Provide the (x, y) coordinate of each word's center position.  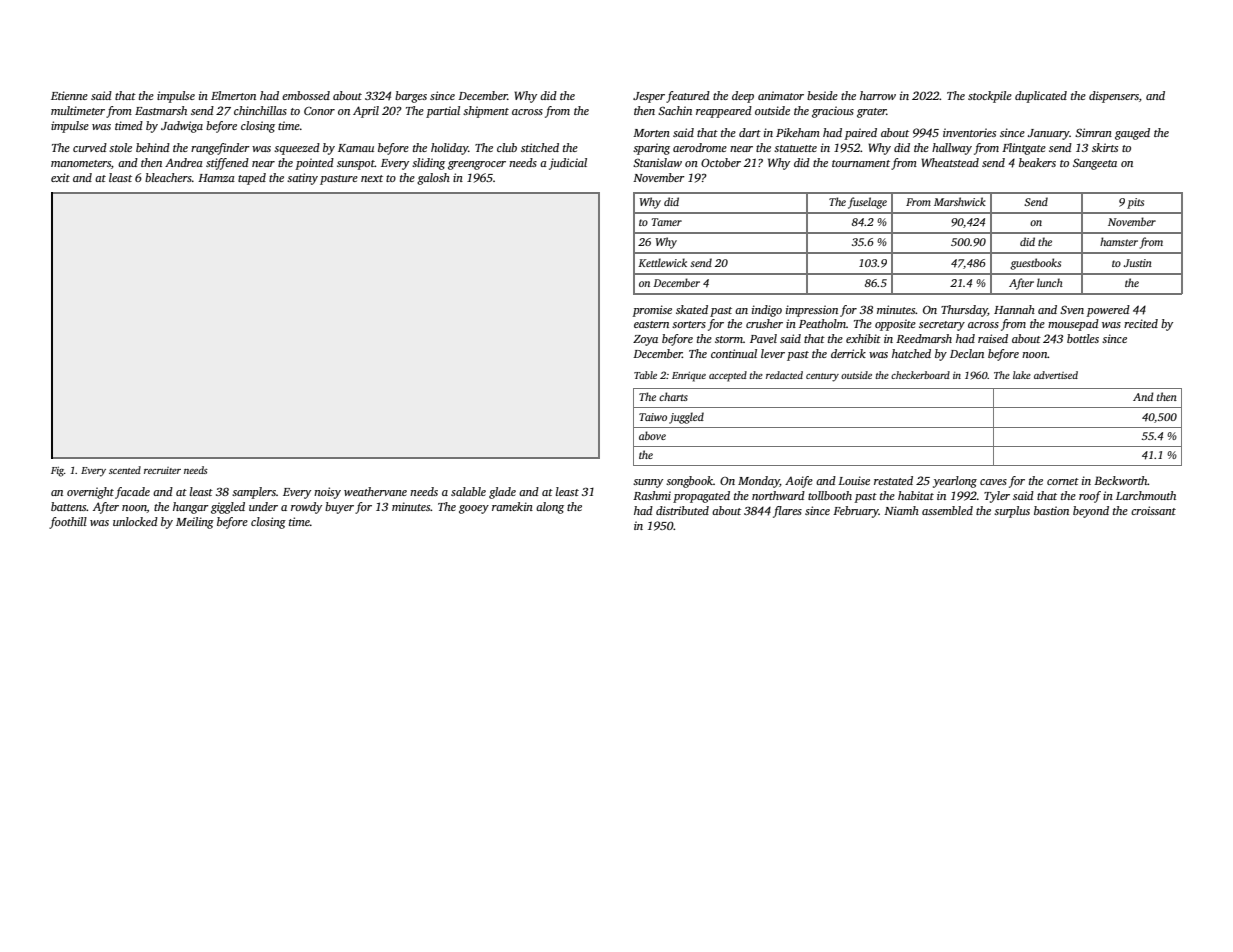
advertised (1056, 375)
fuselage (867, 203)
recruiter (162, 470)
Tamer (667, 222)
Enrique (689, 376)
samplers (254, 493)
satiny (302, 179)
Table (645, 375)
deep (743, 97)
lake (1022, 375)
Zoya (645, 340)
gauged (1132, 134)
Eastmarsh (161, 110)
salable (468, 491)
